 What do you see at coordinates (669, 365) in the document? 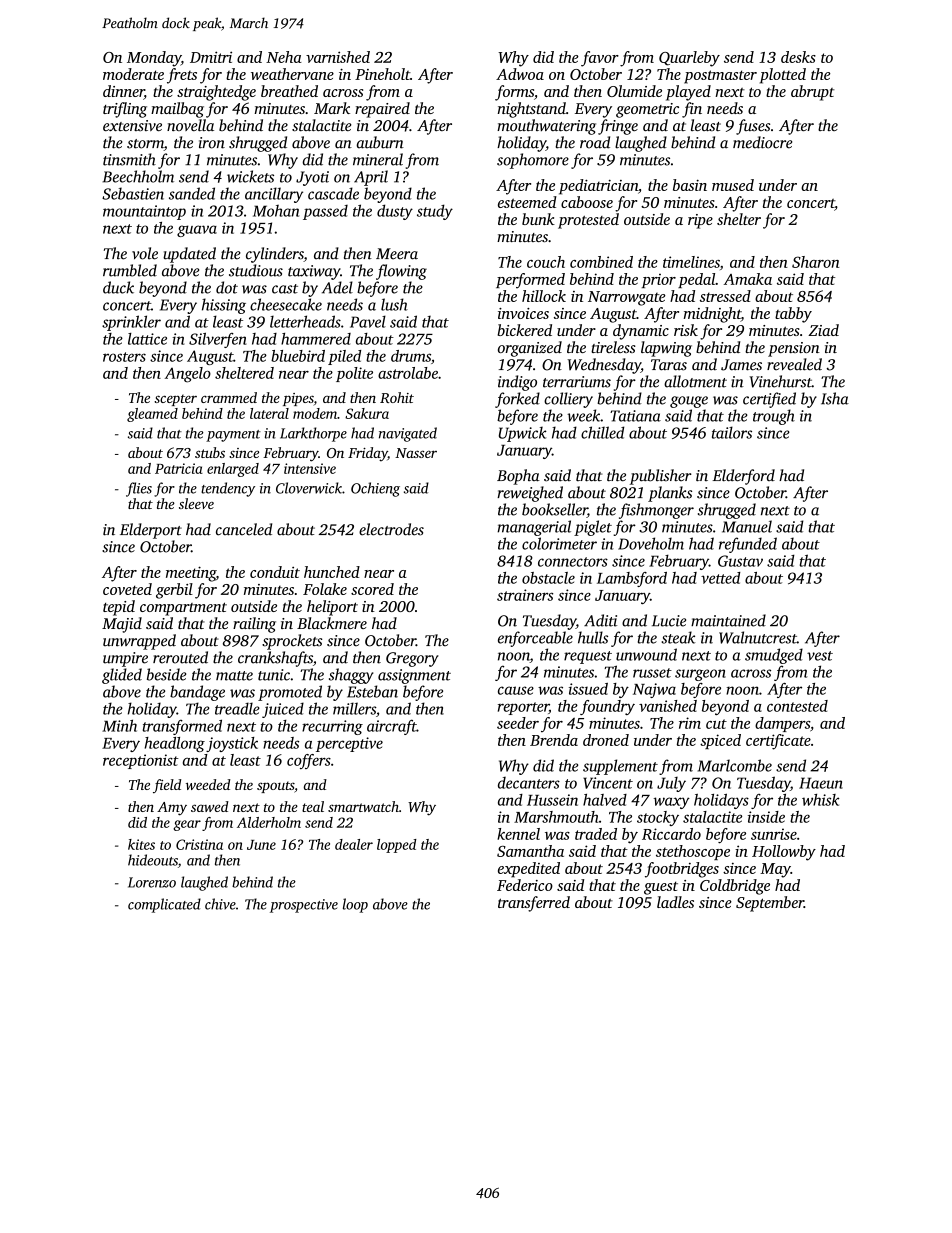
I see `Taras` at bounding box center [669, 365].
